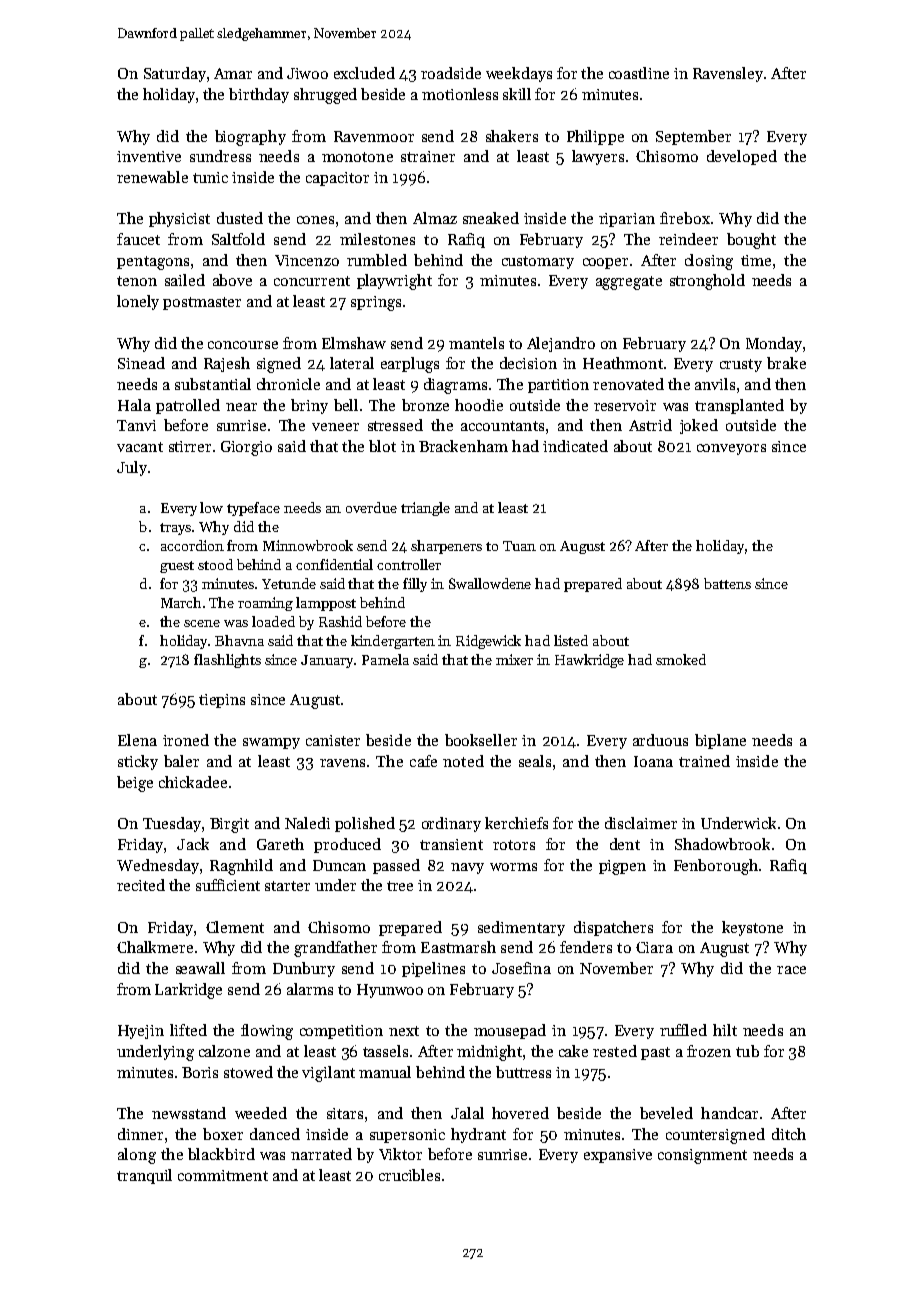  What do you see at coordinates (425, 405) in the screenshot?
I see `bronze` at bounding box center [425, 405].
